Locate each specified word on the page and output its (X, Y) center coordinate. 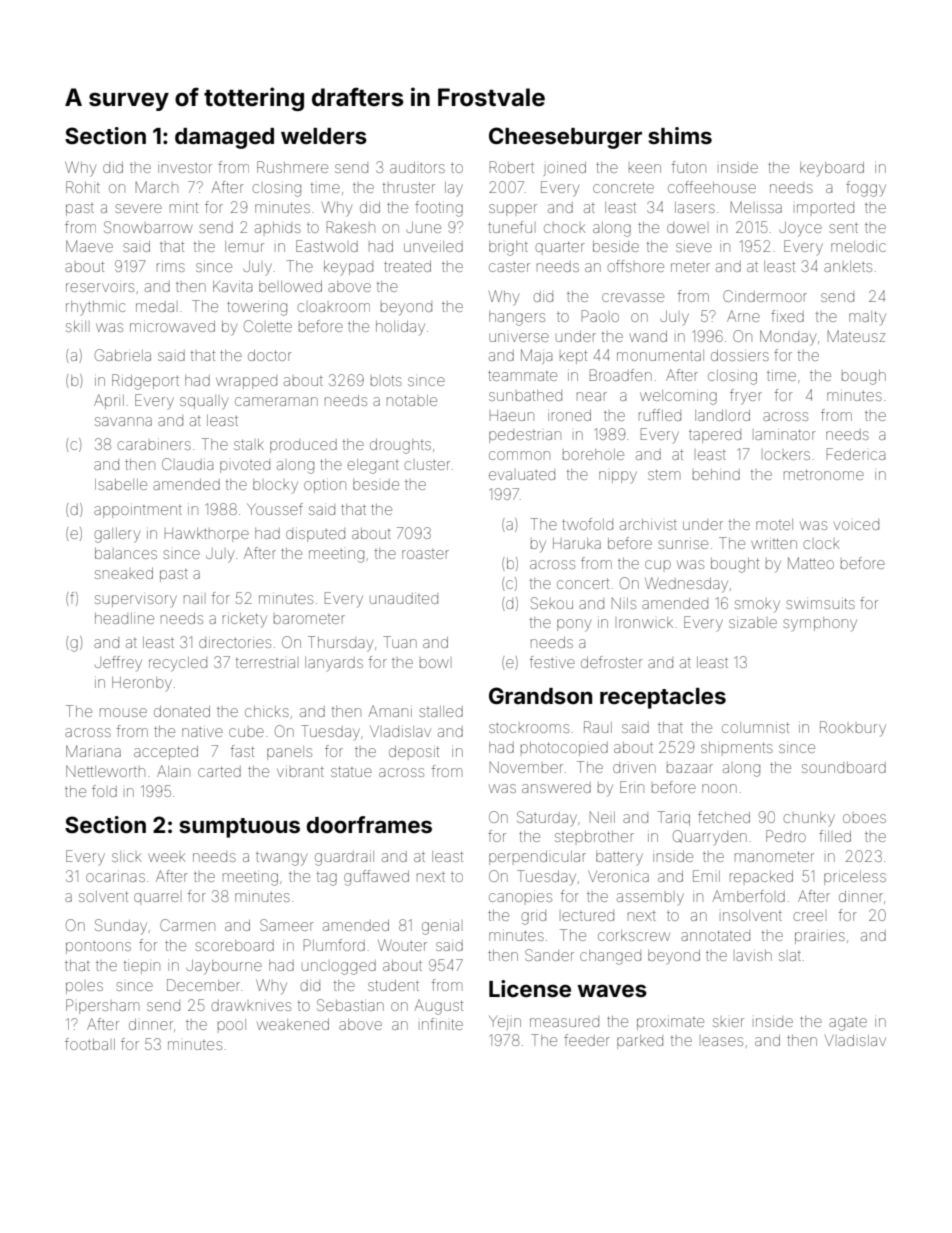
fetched (724, 817)
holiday (400, 328)
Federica (856, 454)
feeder (587, 1040)
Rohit (83, 187)
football (90, 1044)
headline (124, 618)
